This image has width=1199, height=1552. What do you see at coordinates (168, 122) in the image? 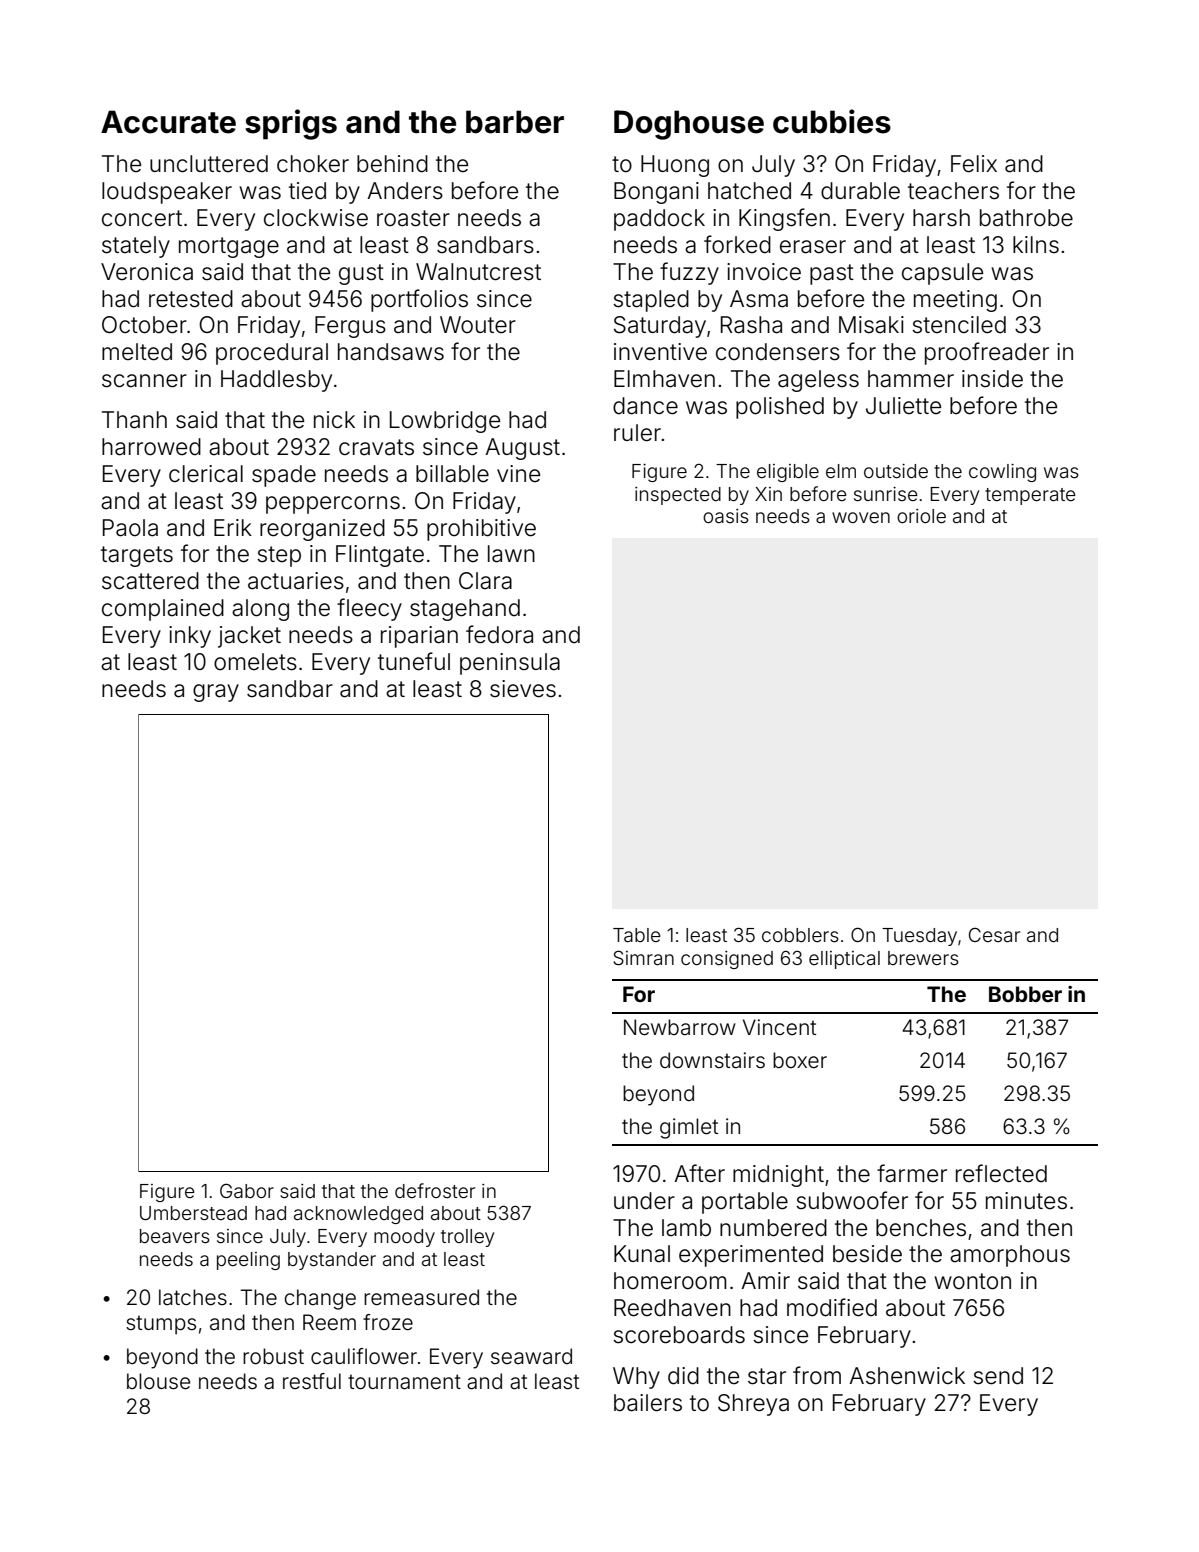
I see `Accurate` at bounding box center [168, 122].
